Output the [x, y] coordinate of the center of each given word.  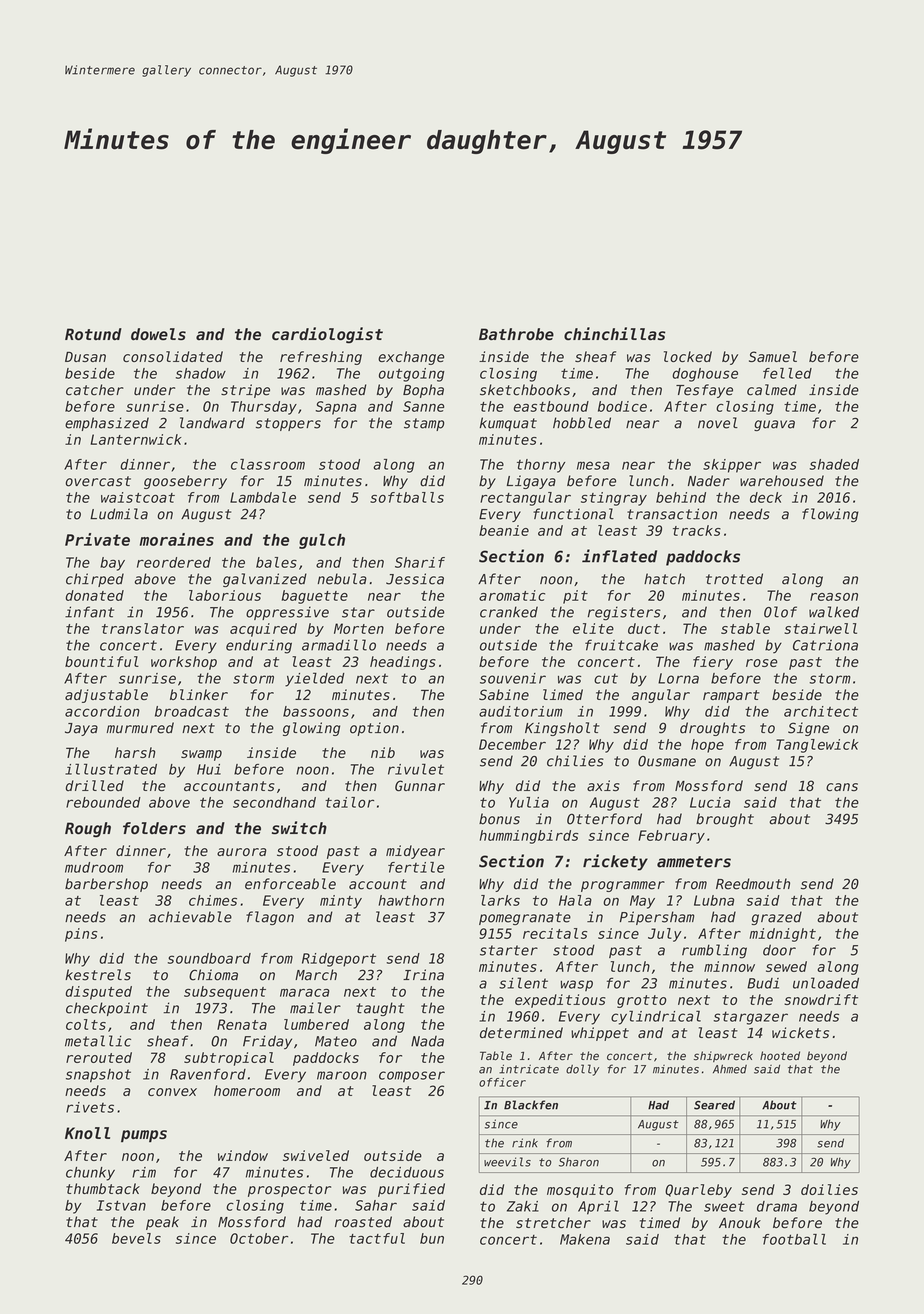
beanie [504, 530]
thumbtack [103, 1188]
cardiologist [327, 335]
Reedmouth [753, 884]
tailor [349, 802]
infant [89, 612]
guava [774, 425]
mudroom [94, 867]
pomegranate [525, 918]
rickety [615, 862]
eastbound [551, 406]
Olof [780, 612]
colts [86, 1024]
